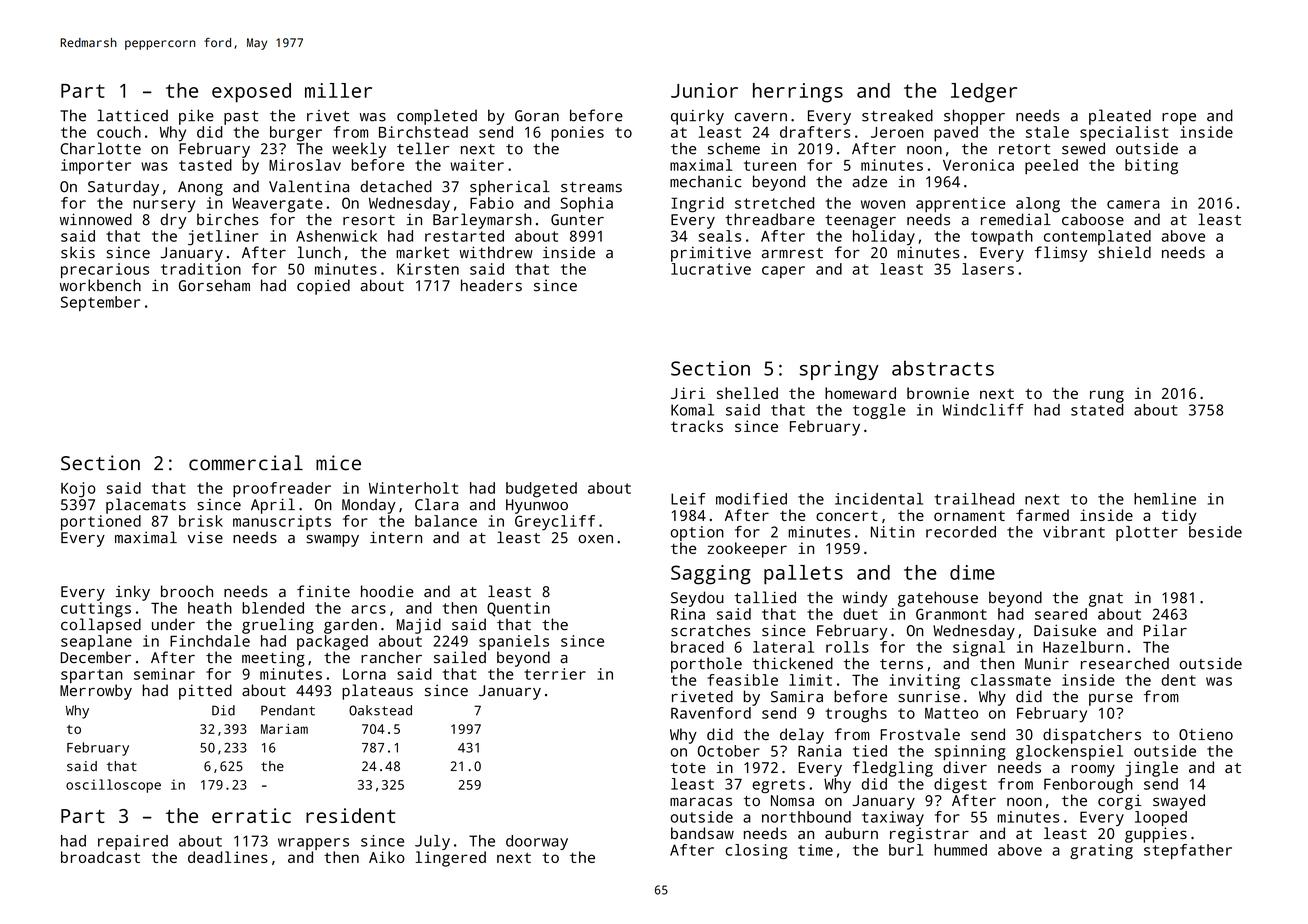 This document has height=924, width=1308. I want to click on lasers, so click(988, 269).
